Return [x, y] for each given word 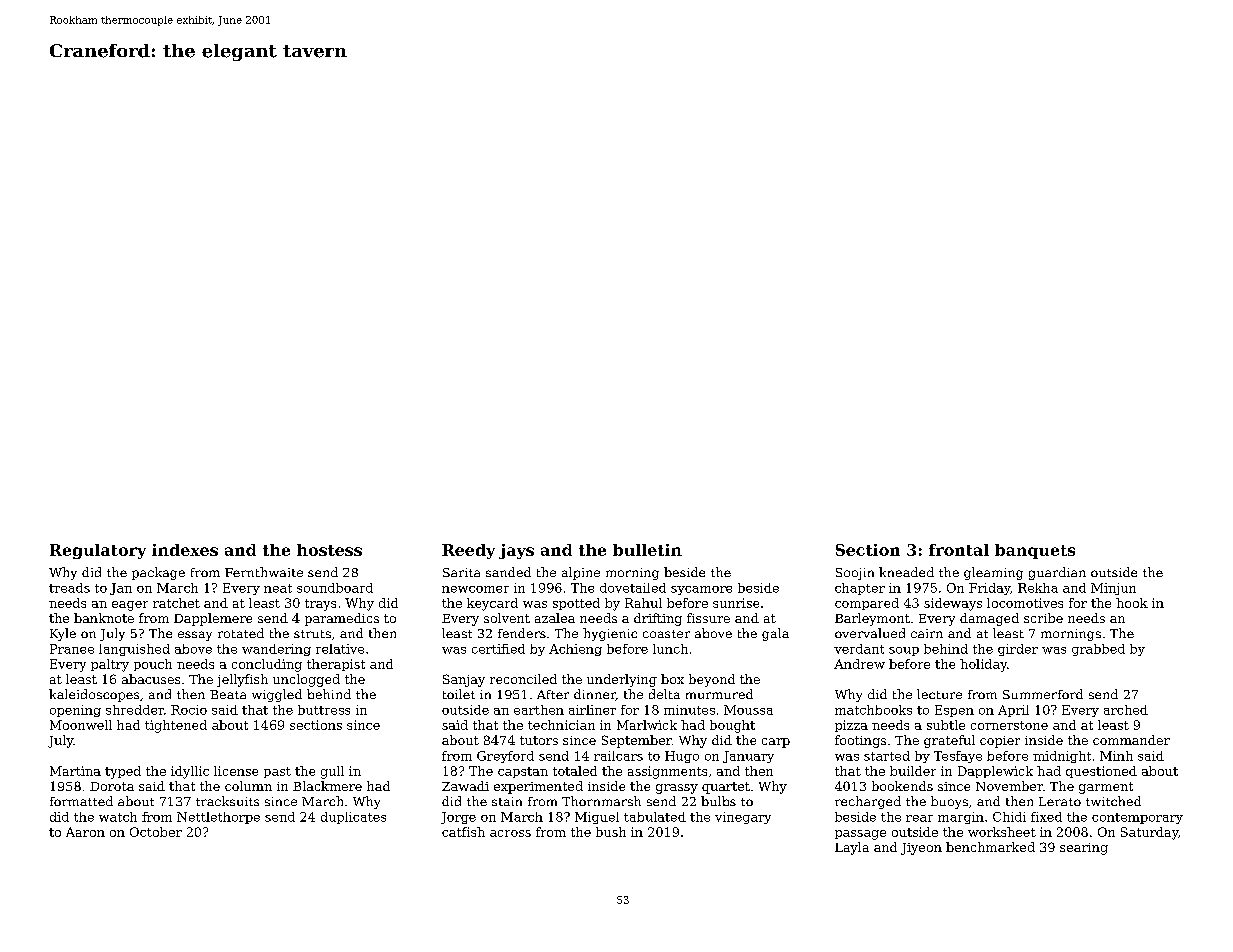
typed [123, 772]
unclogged [306, 680]
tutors [539, 740]
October [156, 832]
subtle [946, 725]
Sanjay [464, 680]
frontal [959, 550]
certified [498, 649]
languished [134, 650]
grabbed [1098, 650]
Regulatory [98, 551]
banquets [1035, 551]
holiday [983, 665]
